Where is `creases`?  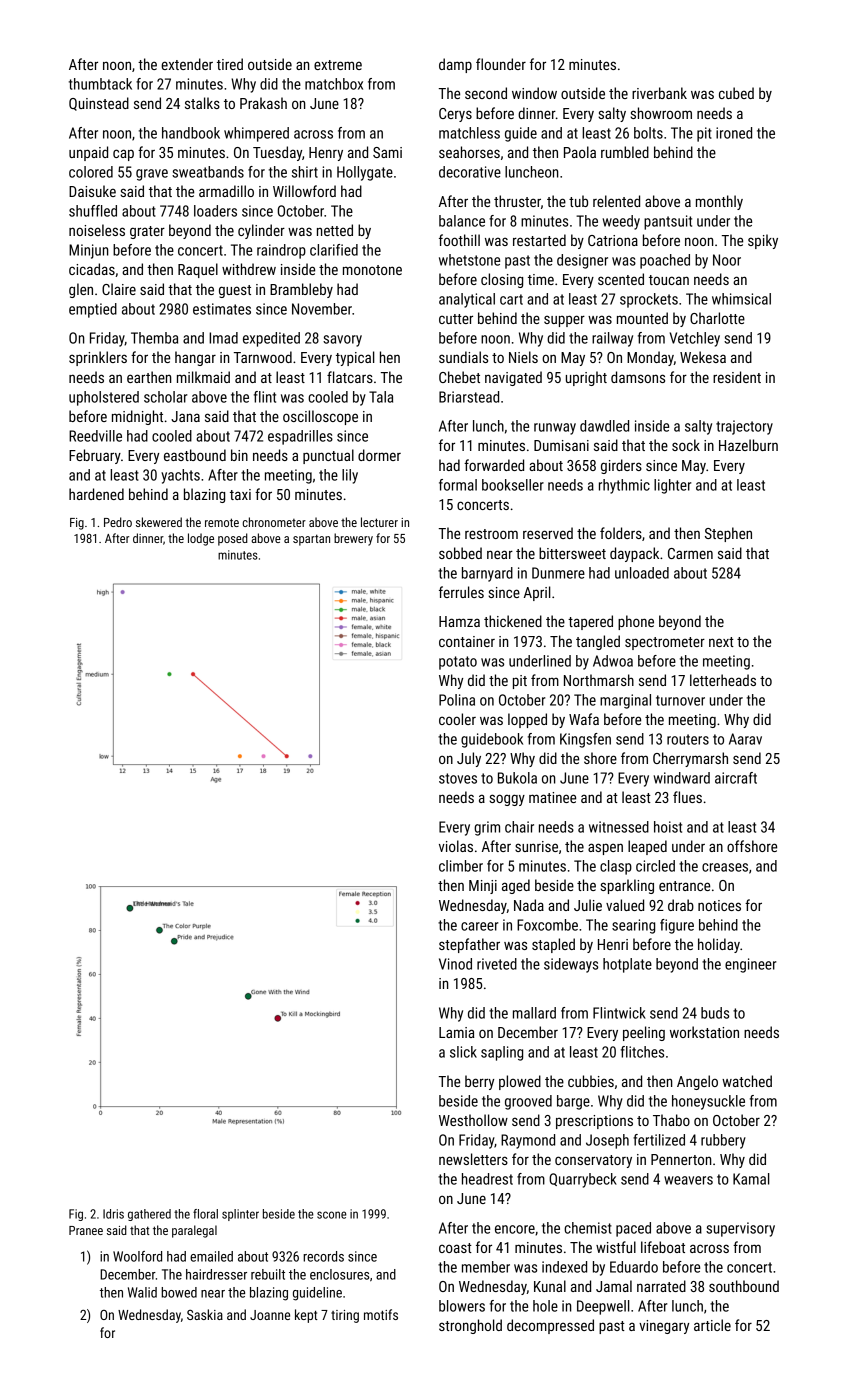 creases is located at coordinates (725, 867).
